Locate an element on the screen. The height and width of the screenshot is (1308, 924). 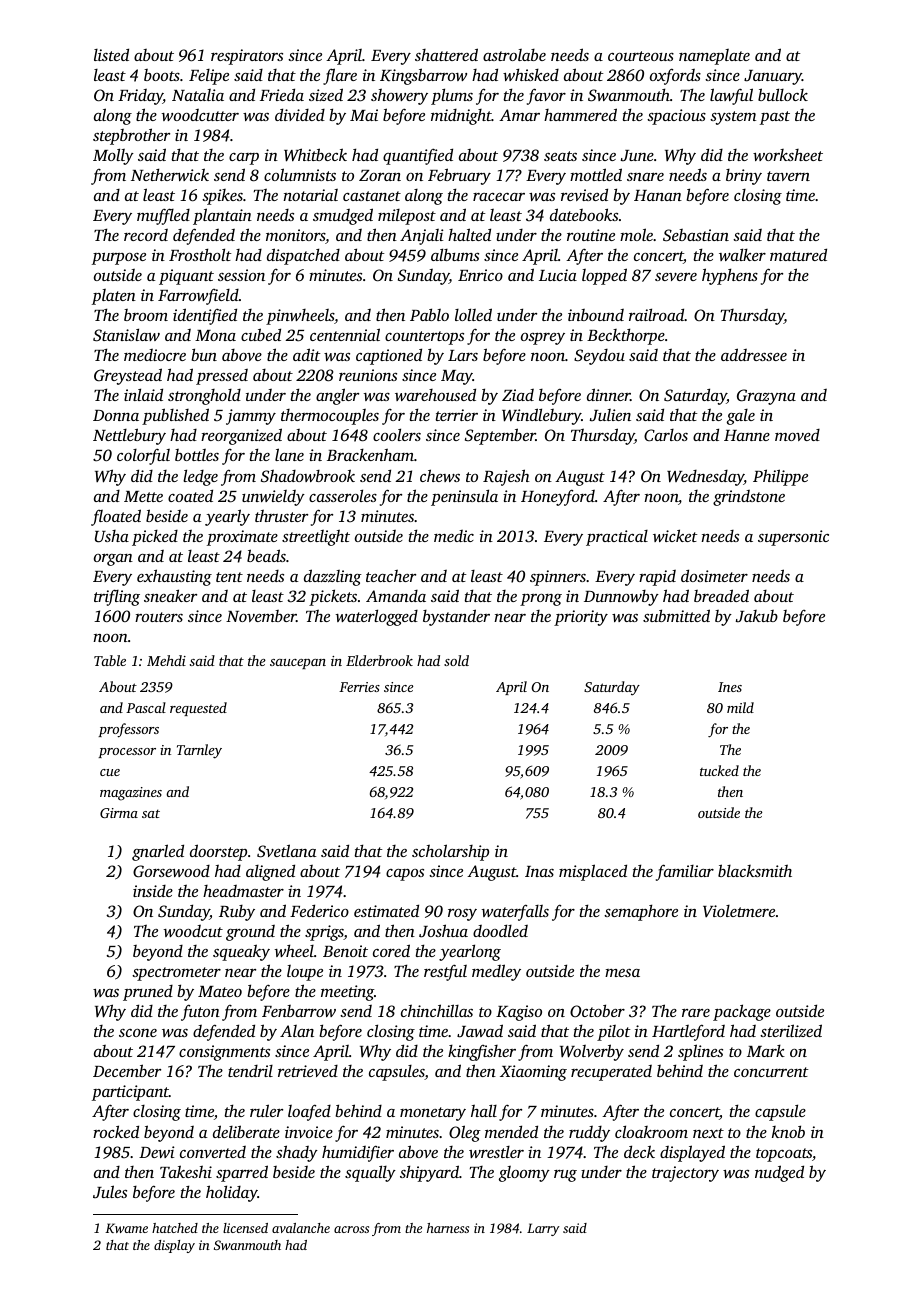
bystander is located at coordinates (456, 617).
